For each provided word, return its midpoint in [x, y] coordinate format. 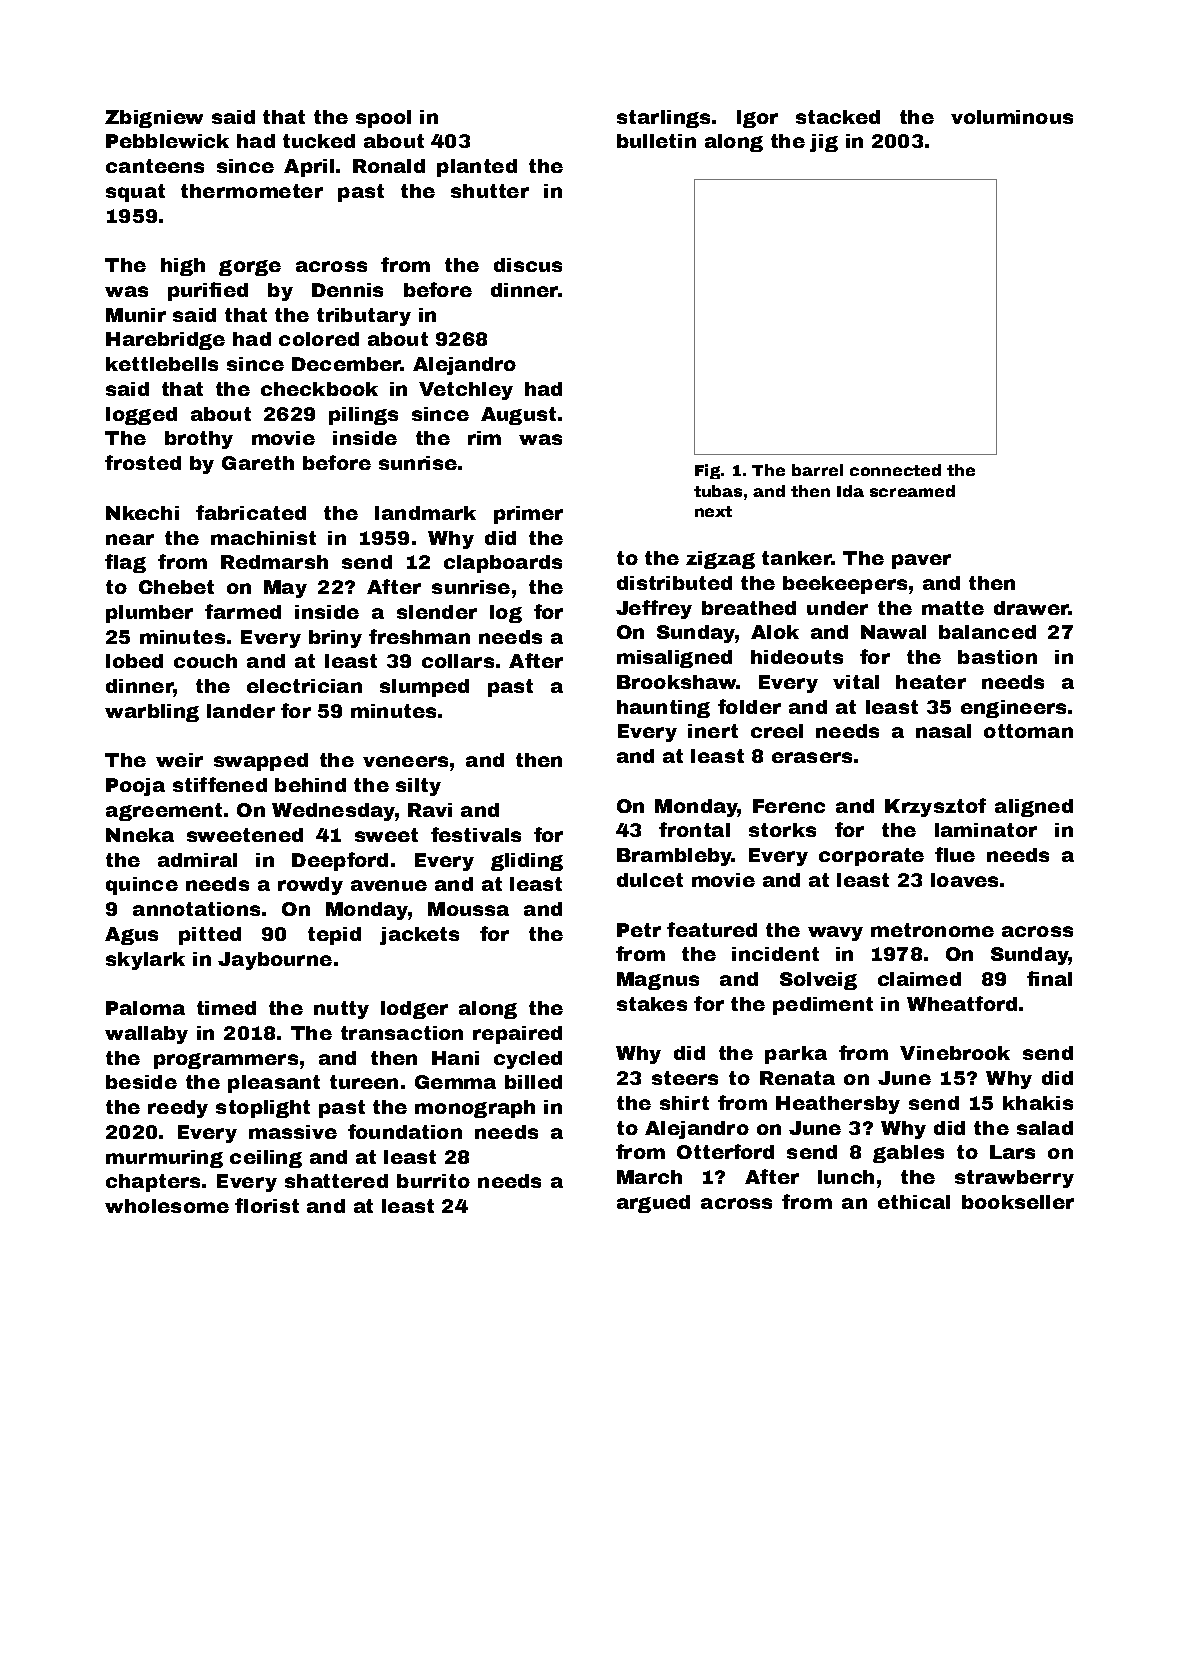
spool [383, 119]
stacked [838, 117]
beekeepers [845, 585]
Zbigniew [154, 119]
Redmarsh [274, 562]
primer [528, 515]
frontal [694, 829]
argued [653, 1204]
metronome [932, 930]
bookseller [1018, 1202]
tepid [334, 936]
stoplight [263, 1109]
